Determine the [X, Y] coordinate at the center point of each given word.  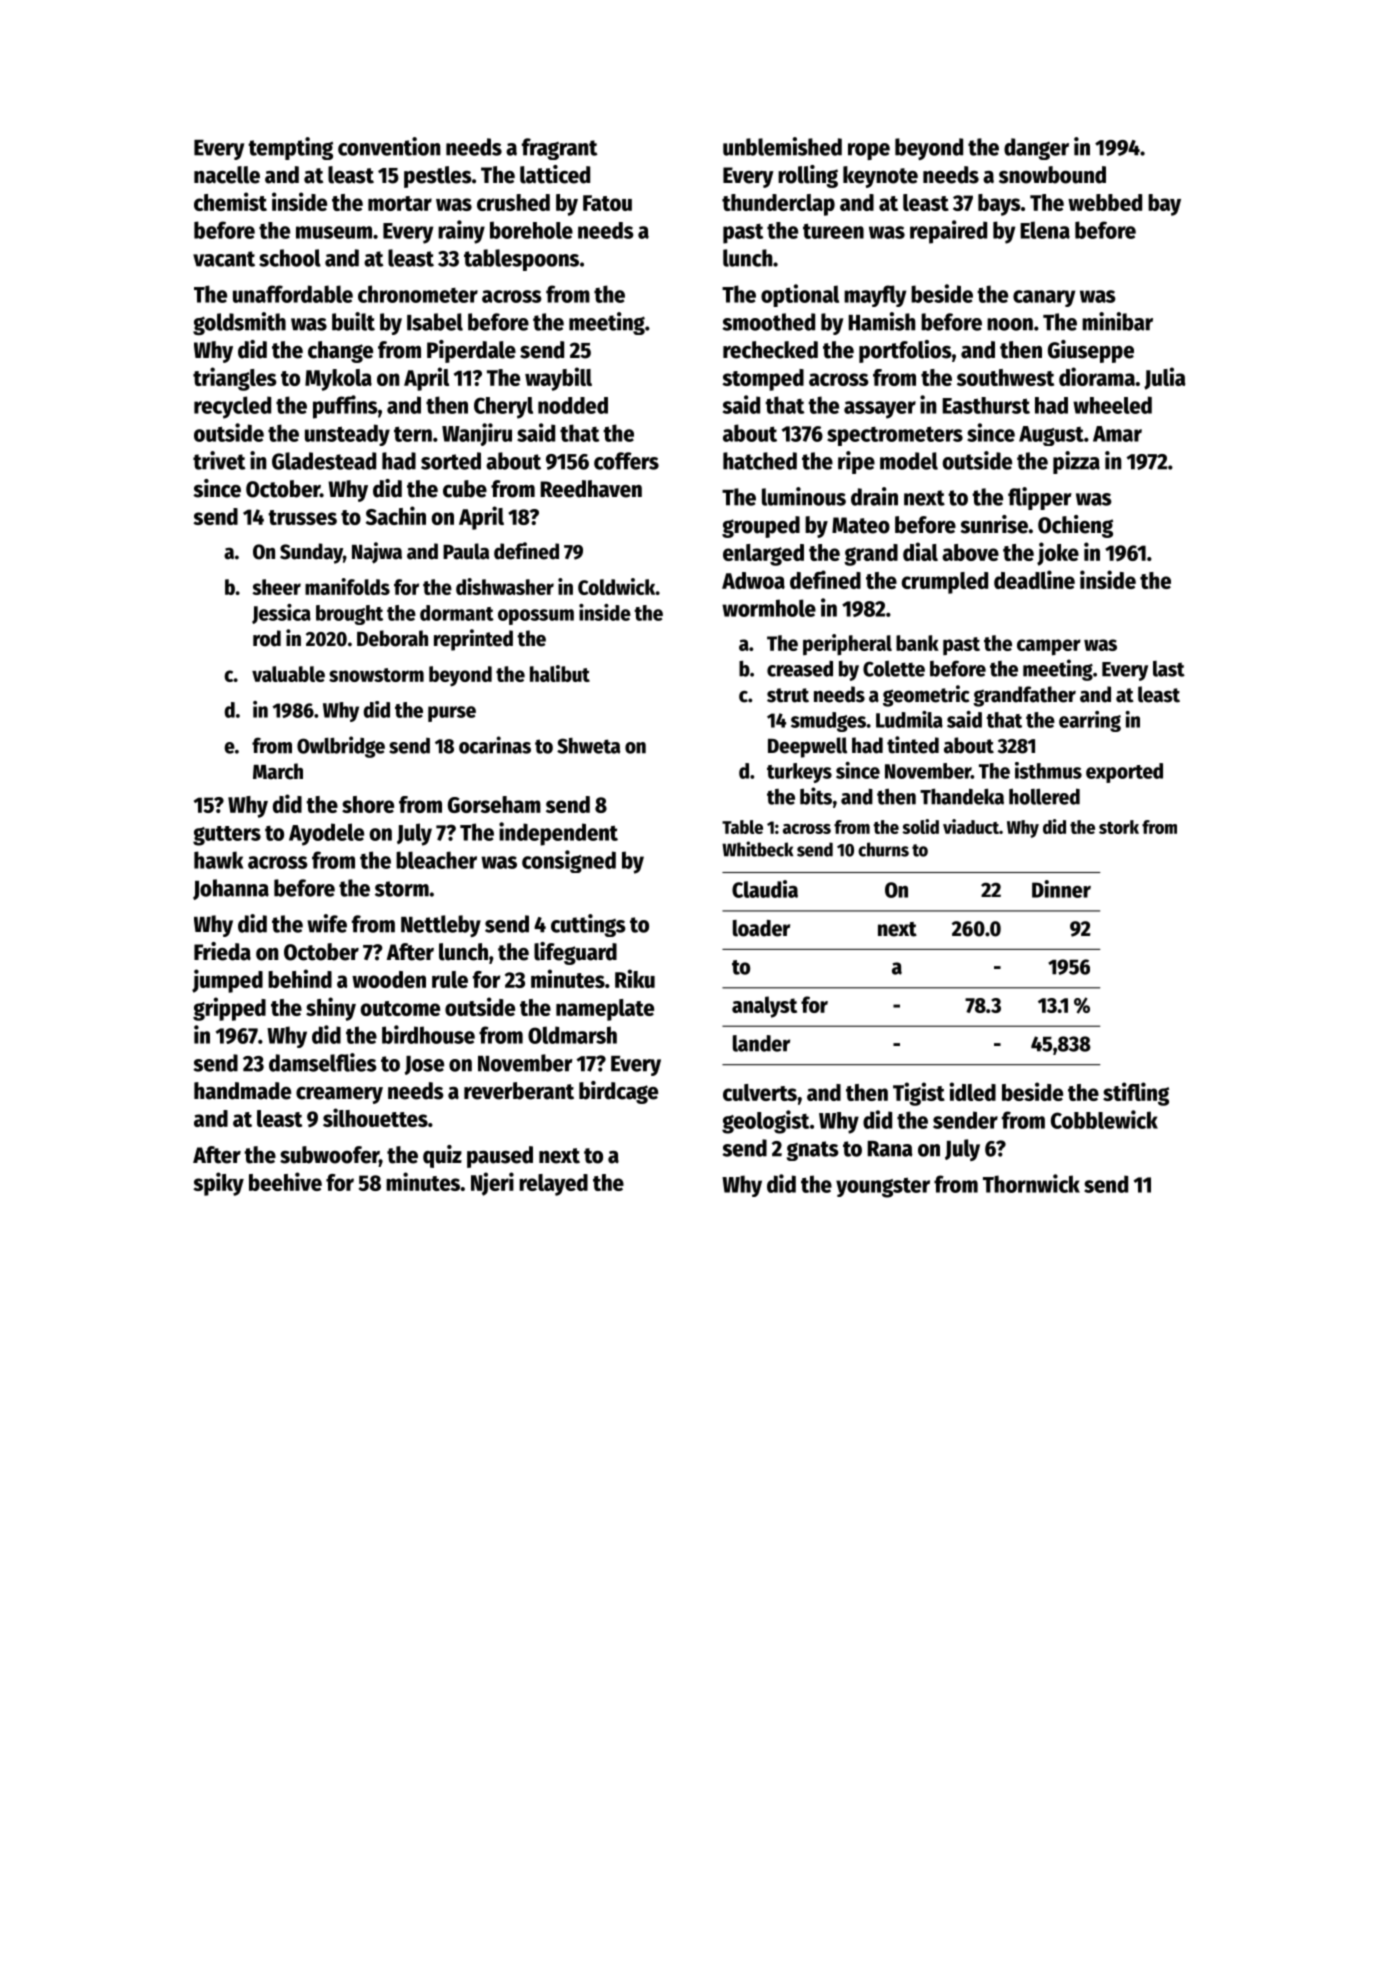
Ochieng [1075, 526]
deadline [1034, 579]
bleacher [436, 860]
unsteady [347, 435]
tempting [290, 148]
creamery [339, 1095]
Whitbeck [757, 849]
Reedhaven [591, 489]
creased [800, 669]
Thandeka [962, 796]
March [278, 771]
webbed [1105, 202]
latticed [555, 174]
